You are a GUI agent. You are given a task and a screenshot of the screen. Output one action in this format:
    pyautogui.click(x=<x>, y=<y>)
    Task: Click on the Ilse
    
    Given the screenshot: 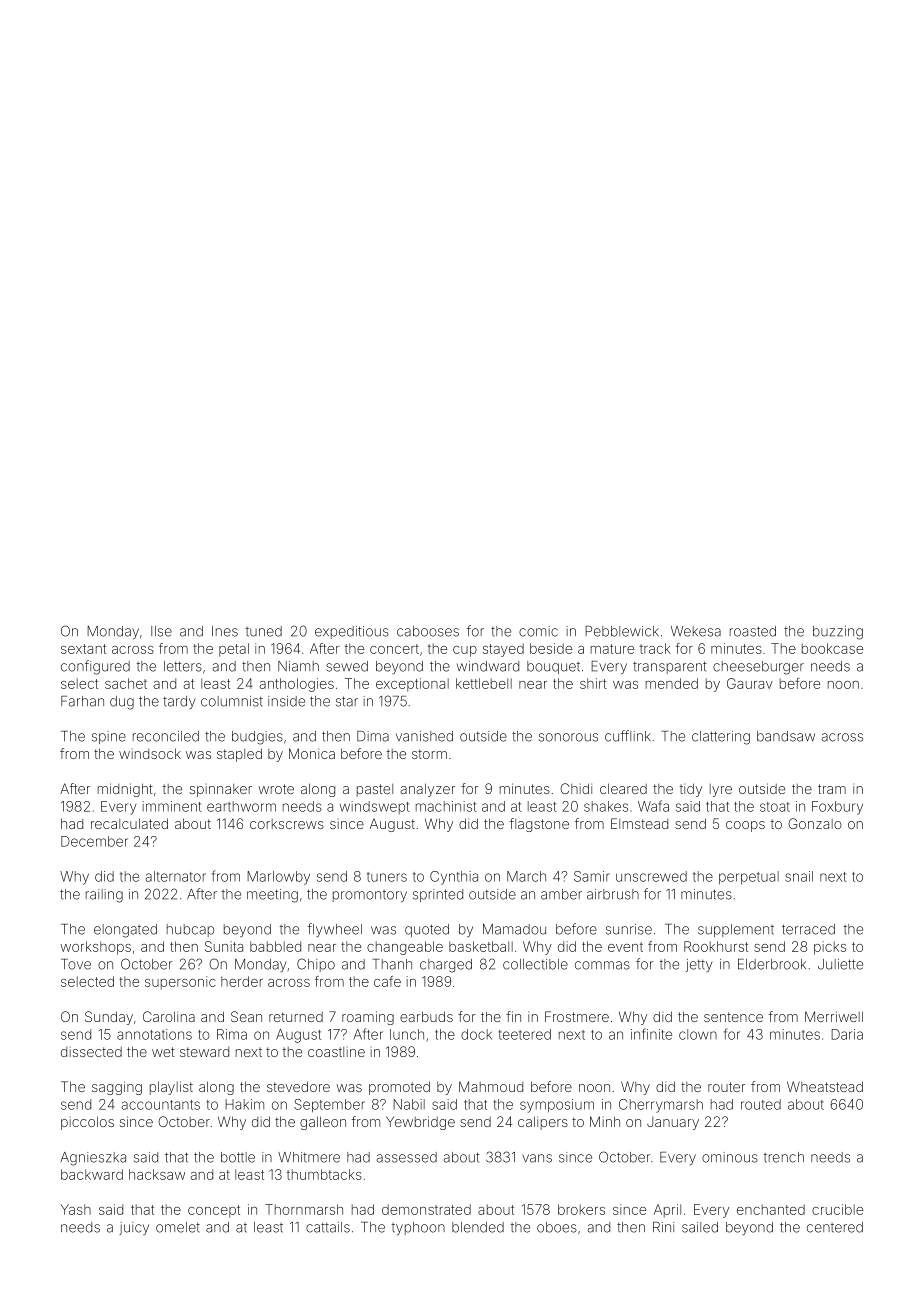 What is the action you would take?
    pyautogui.click(x=161, y=631)
